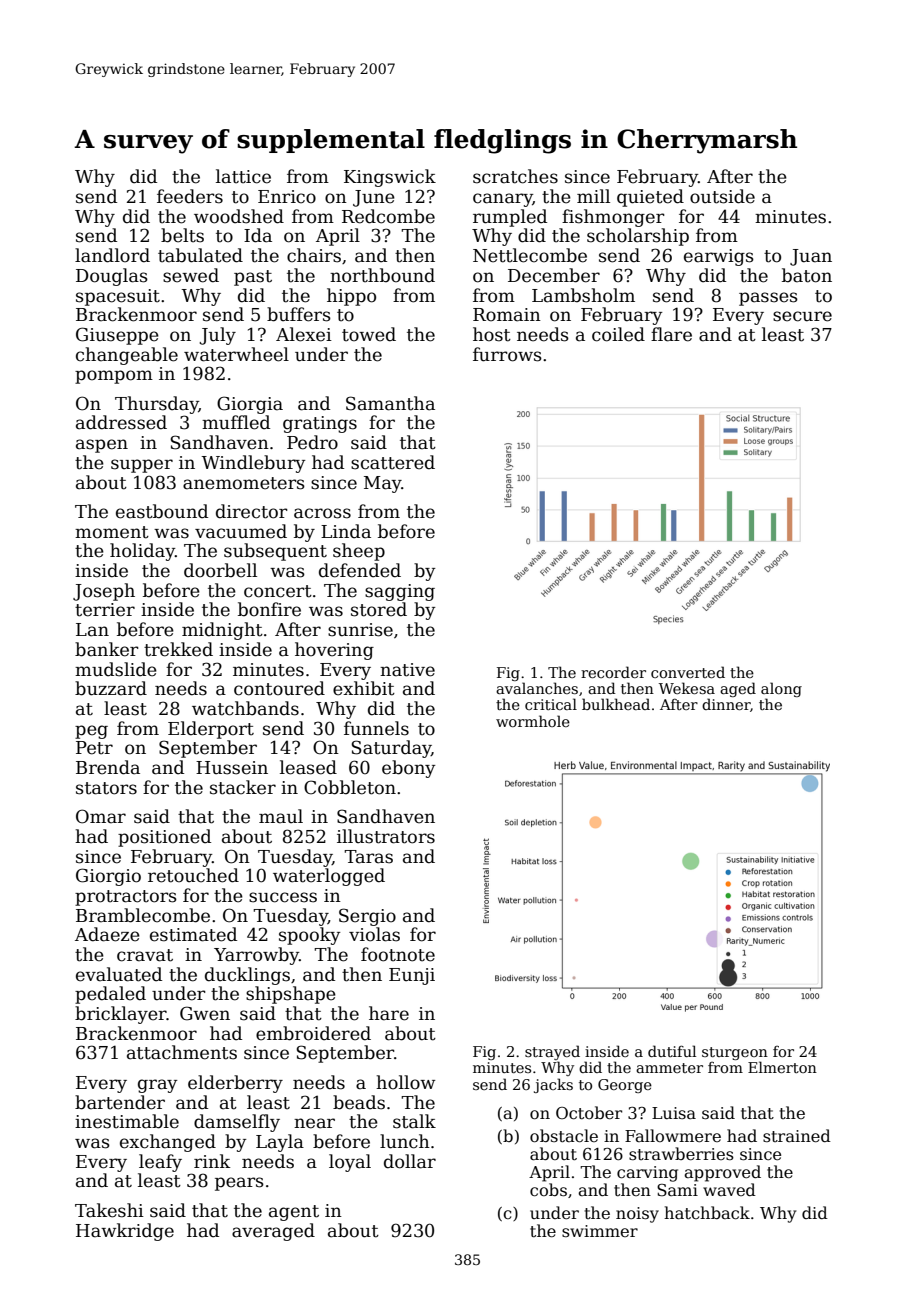  What do you see at coordinates (281, 816) in the document?
I see `maul` at bounding box center [281, 816].
